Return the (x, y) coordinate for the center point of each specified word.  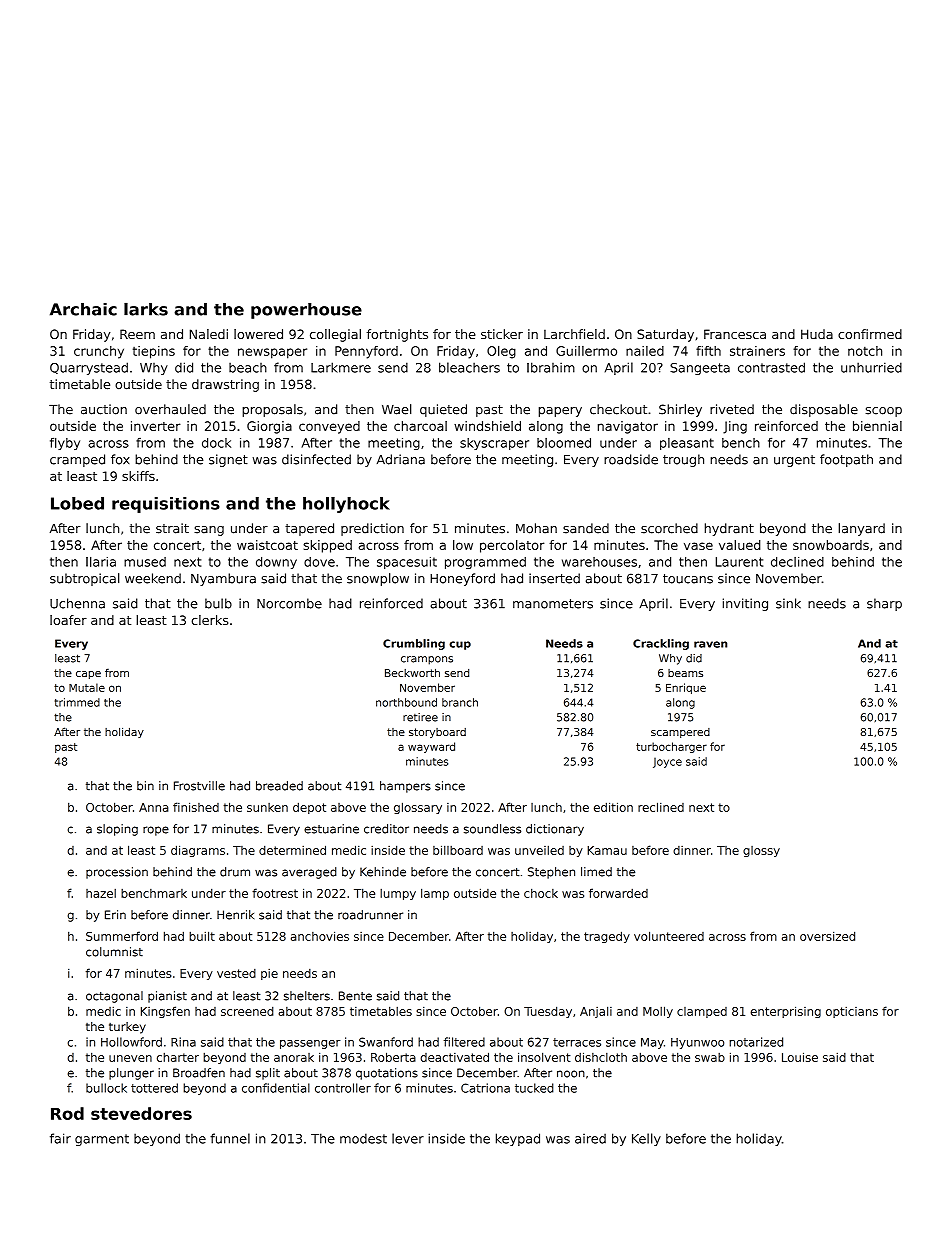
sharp (884, 604)
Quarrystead (89, 368)
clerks (210, 620)
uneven (130, 1058)
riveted (732, 409)
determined (292, 850)
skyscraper (494, 444)
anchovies (320, 936)
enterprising (785, 1012)
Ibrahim (551, 367)
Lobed (77, 503)
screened (247, 1011)
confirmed (870, 334)
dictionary (555, 830)
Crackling (661, 644)
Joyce (667, 763)
